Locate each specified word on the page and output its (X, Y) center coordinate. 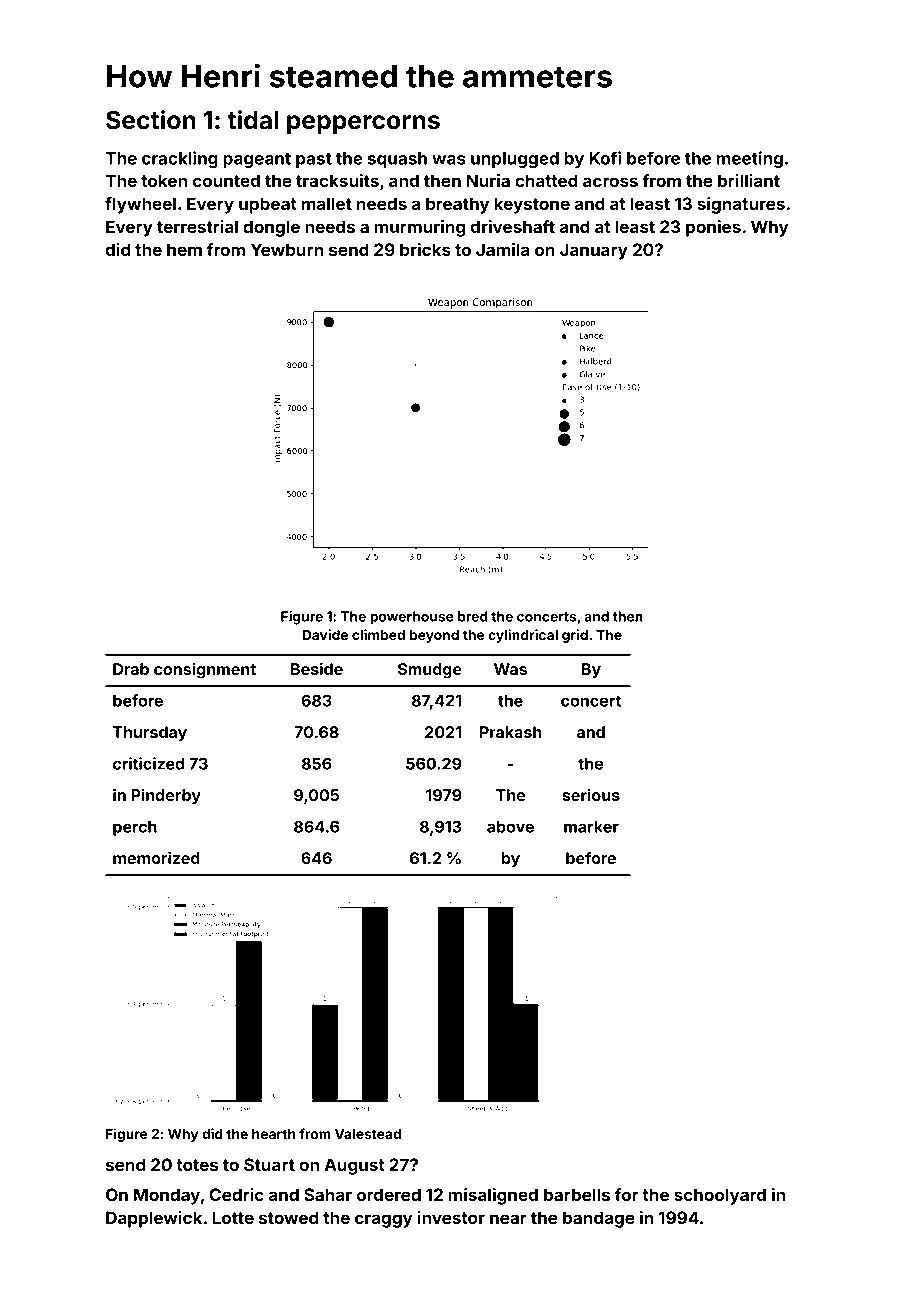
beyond (434, 636)
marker (591, 827)
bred (473, 616)
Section (151, 120)
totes (197, 1165)
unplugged (515, 160)
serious (591, 794)
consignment (205, 670)
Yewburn (287, 249)
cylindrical (523, 636)
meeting (750, 159)
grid (575, 636)
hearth (274, 1134)
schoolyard (720, 1196)
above (510, 827)
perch (135, 828)
